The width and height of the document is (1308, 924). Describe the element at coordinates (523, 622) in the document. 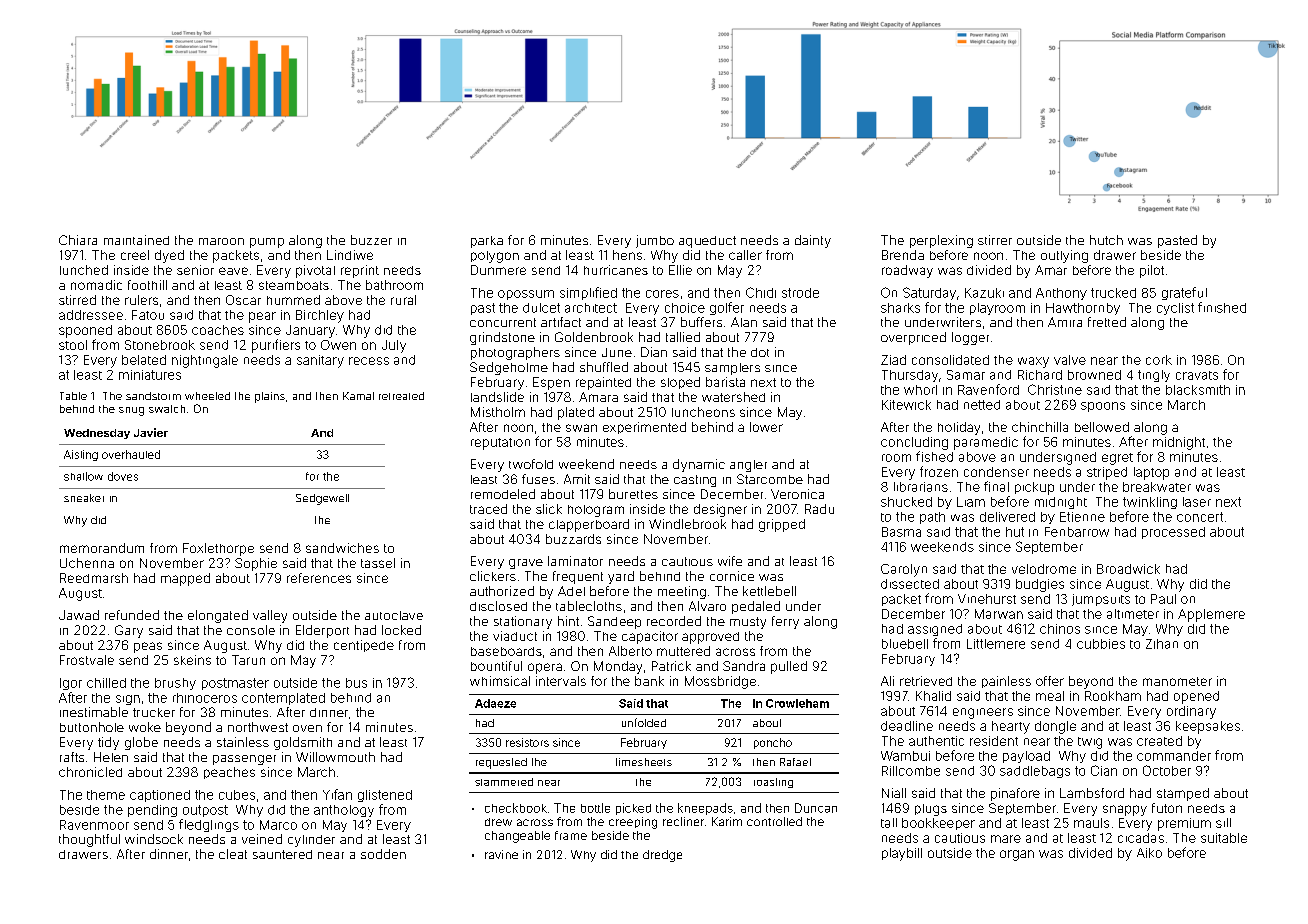

I see `stationary` at that location.
